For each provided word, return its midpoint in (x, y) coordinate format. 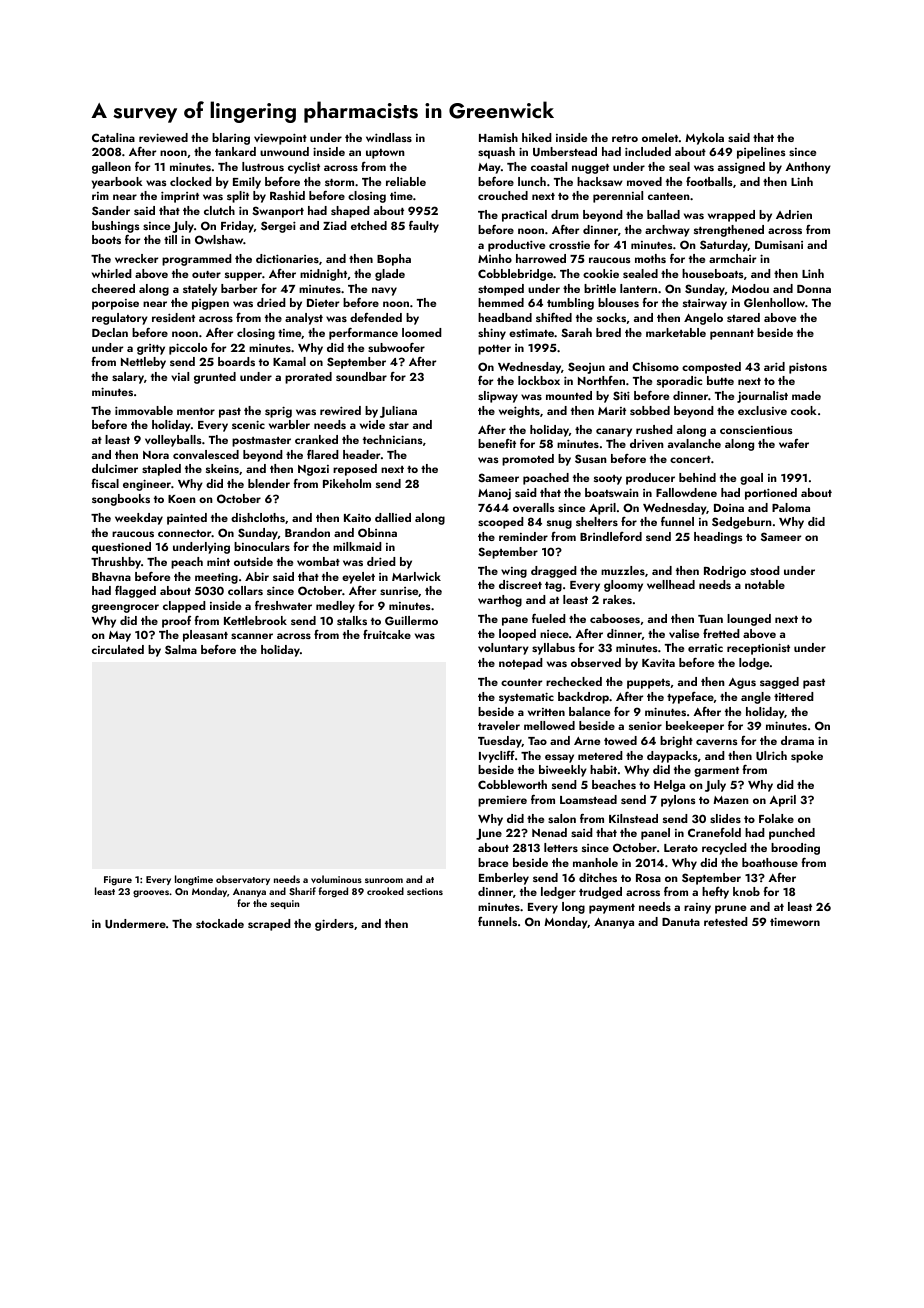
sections (425, 891)
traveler (499, 725)
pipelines (761, 153)
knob (746, 891)
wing (514, 572)
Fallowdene (686, 492)
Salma (181, 649)
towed (620, 740)
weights (519, 412)
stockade (220, 923)
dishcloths (258, 517)
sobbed (650, 410)
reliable (406, 181)
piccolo (188, 349)
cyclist (304, 168)
